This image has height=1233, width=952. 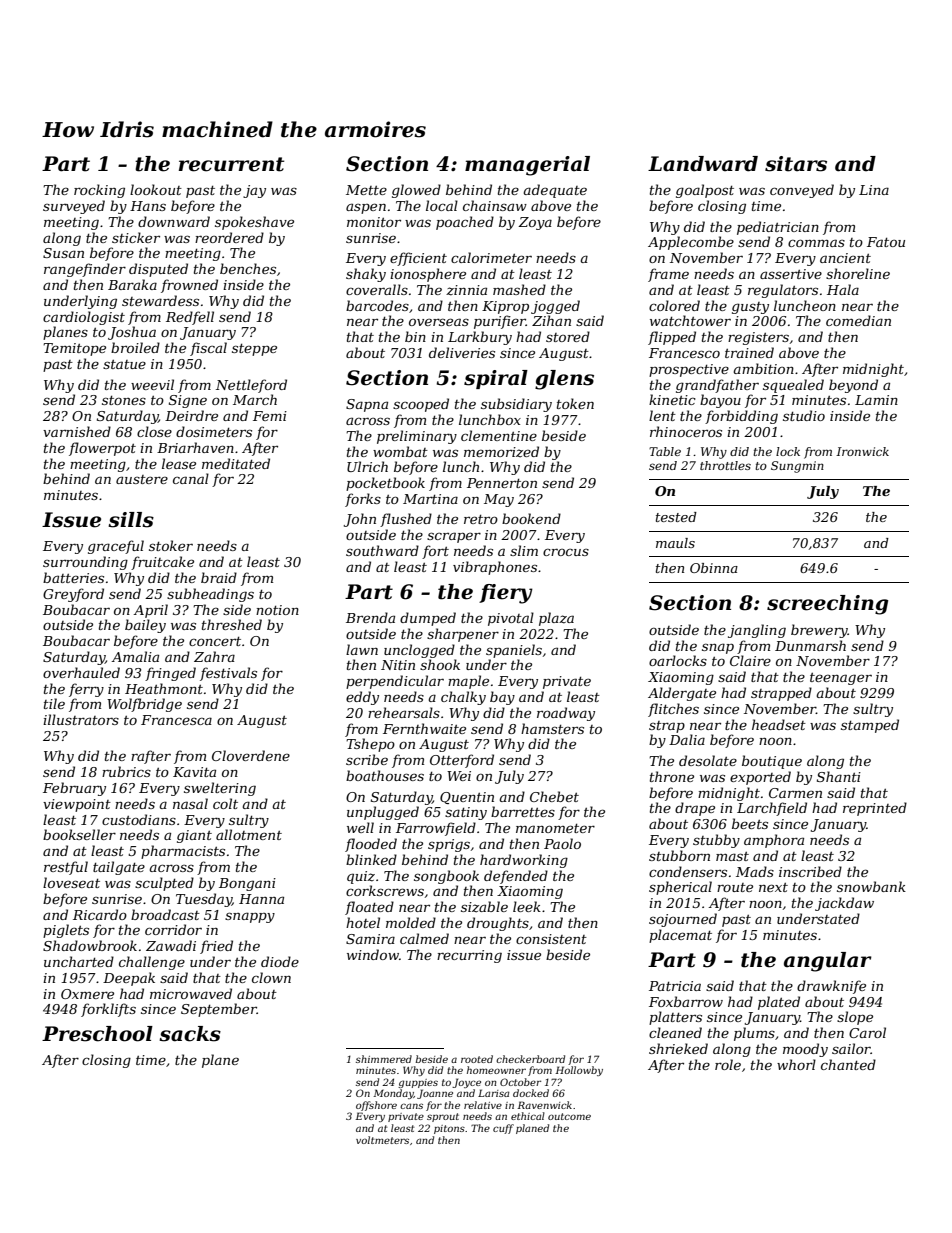 I want to click on outcome, so click(x=569, y=1116).
